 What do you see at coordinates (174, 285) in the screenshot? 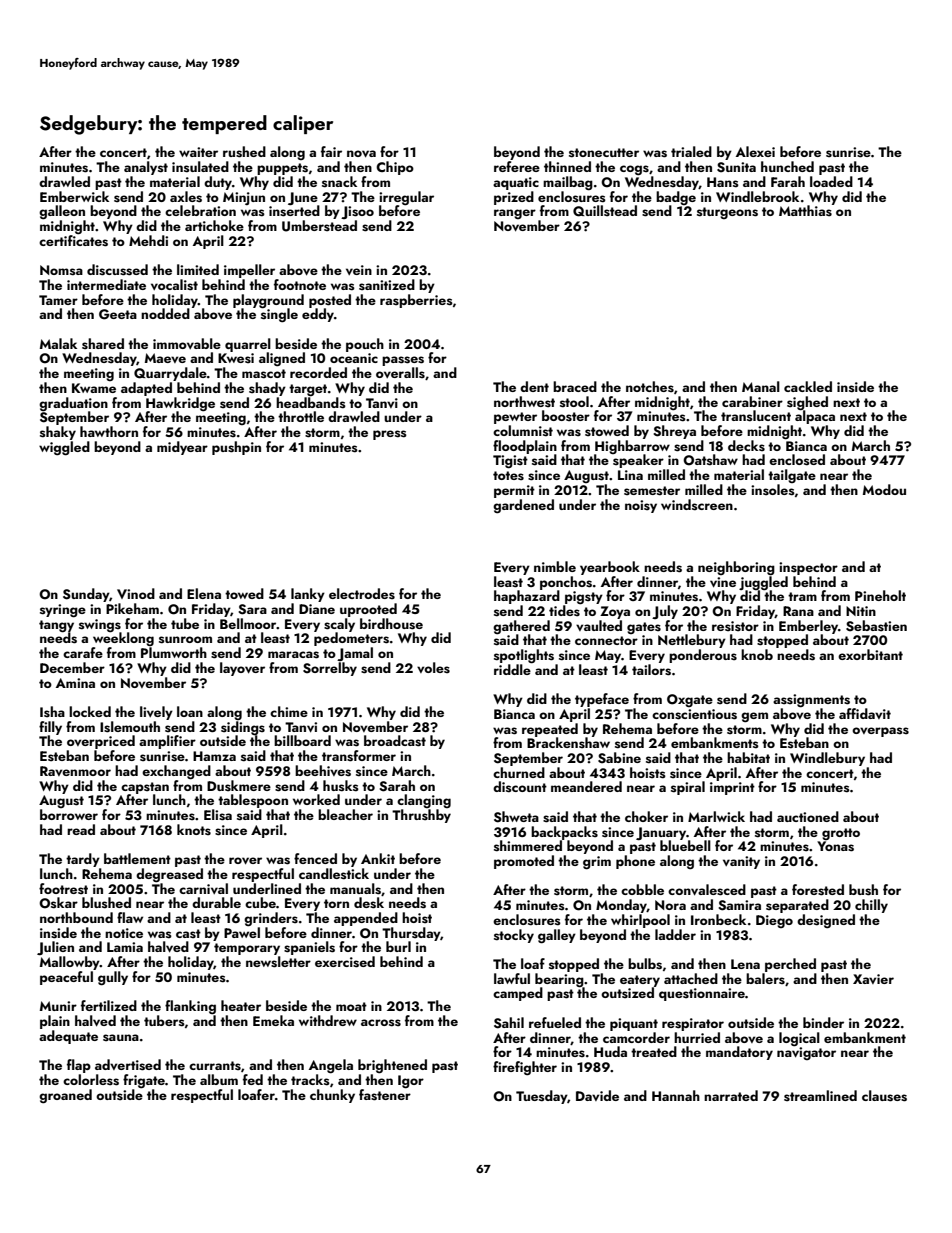
I see `vocalist` at bounding box center [174, 285].
